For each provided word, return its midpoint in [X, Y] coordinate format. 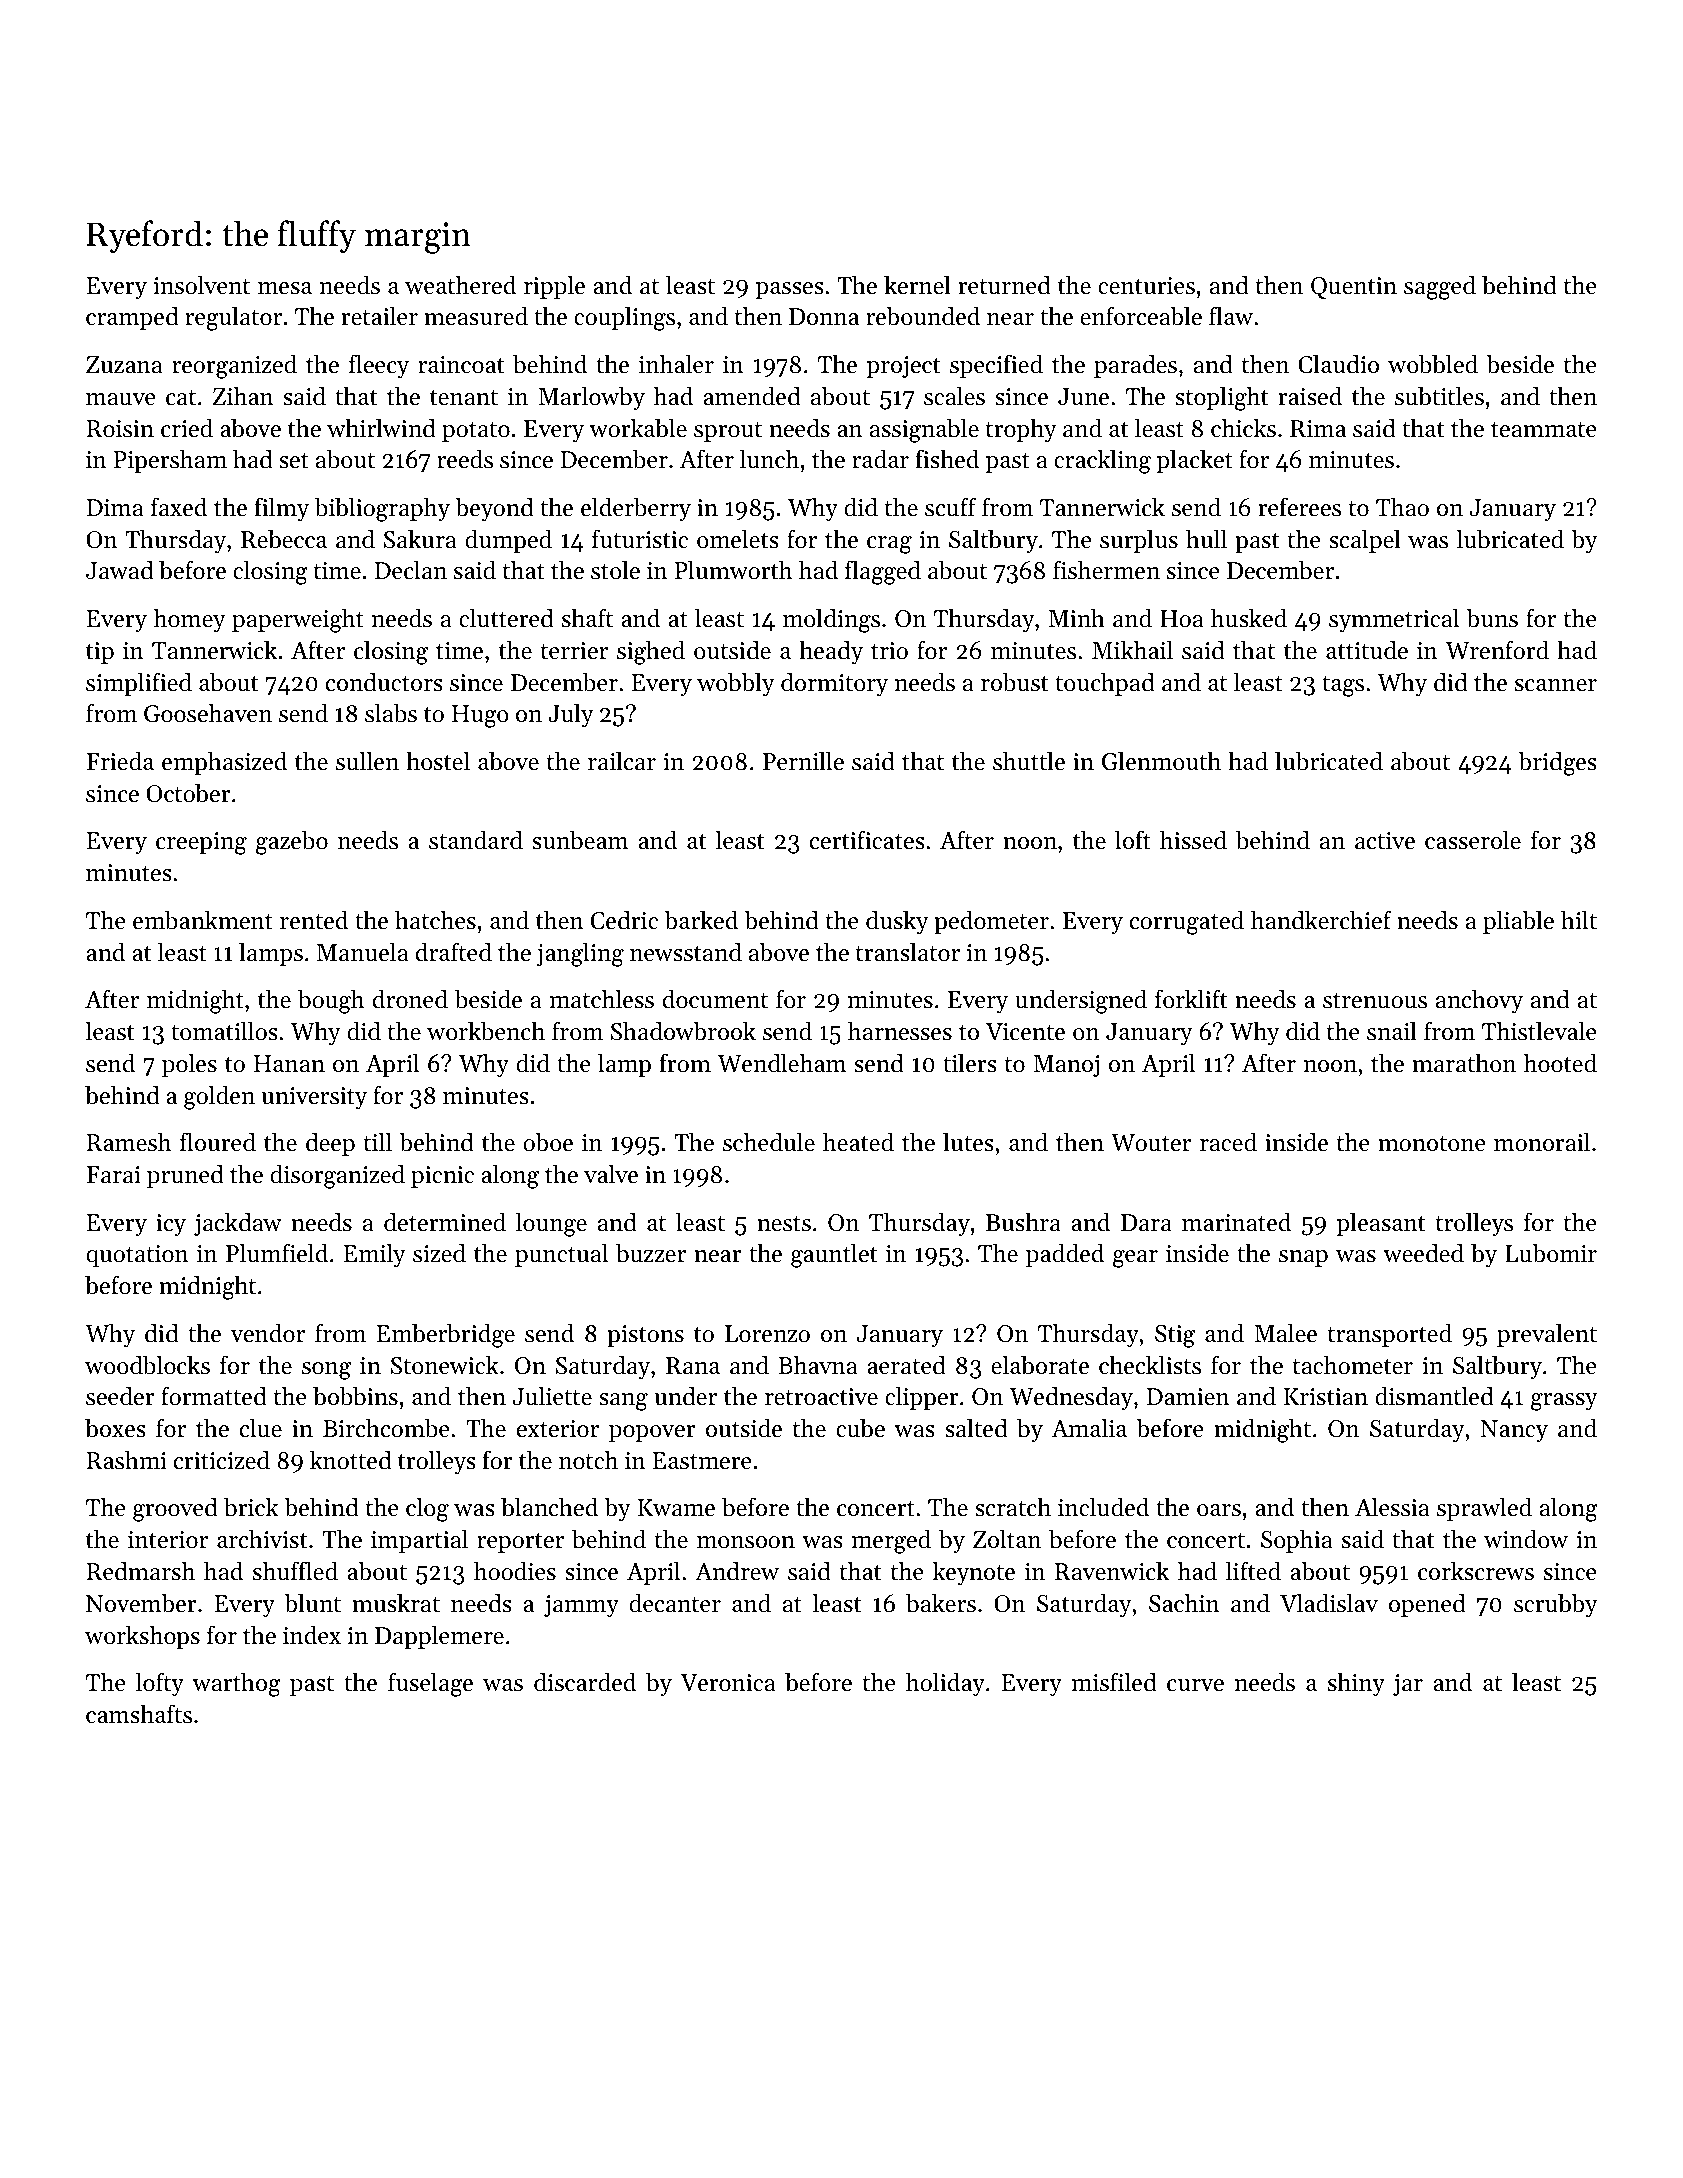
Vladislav [1329, 1603]
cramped [132, 318]
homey [190, 620]
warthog [236, 1684]
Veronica [728, 1683]
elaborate [1040, 1365]
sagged [1440, 287]
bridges [1557, 763]
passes [790, 290]
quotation [137, 1256]
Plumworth [733, 570]
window [1526, 1539]
